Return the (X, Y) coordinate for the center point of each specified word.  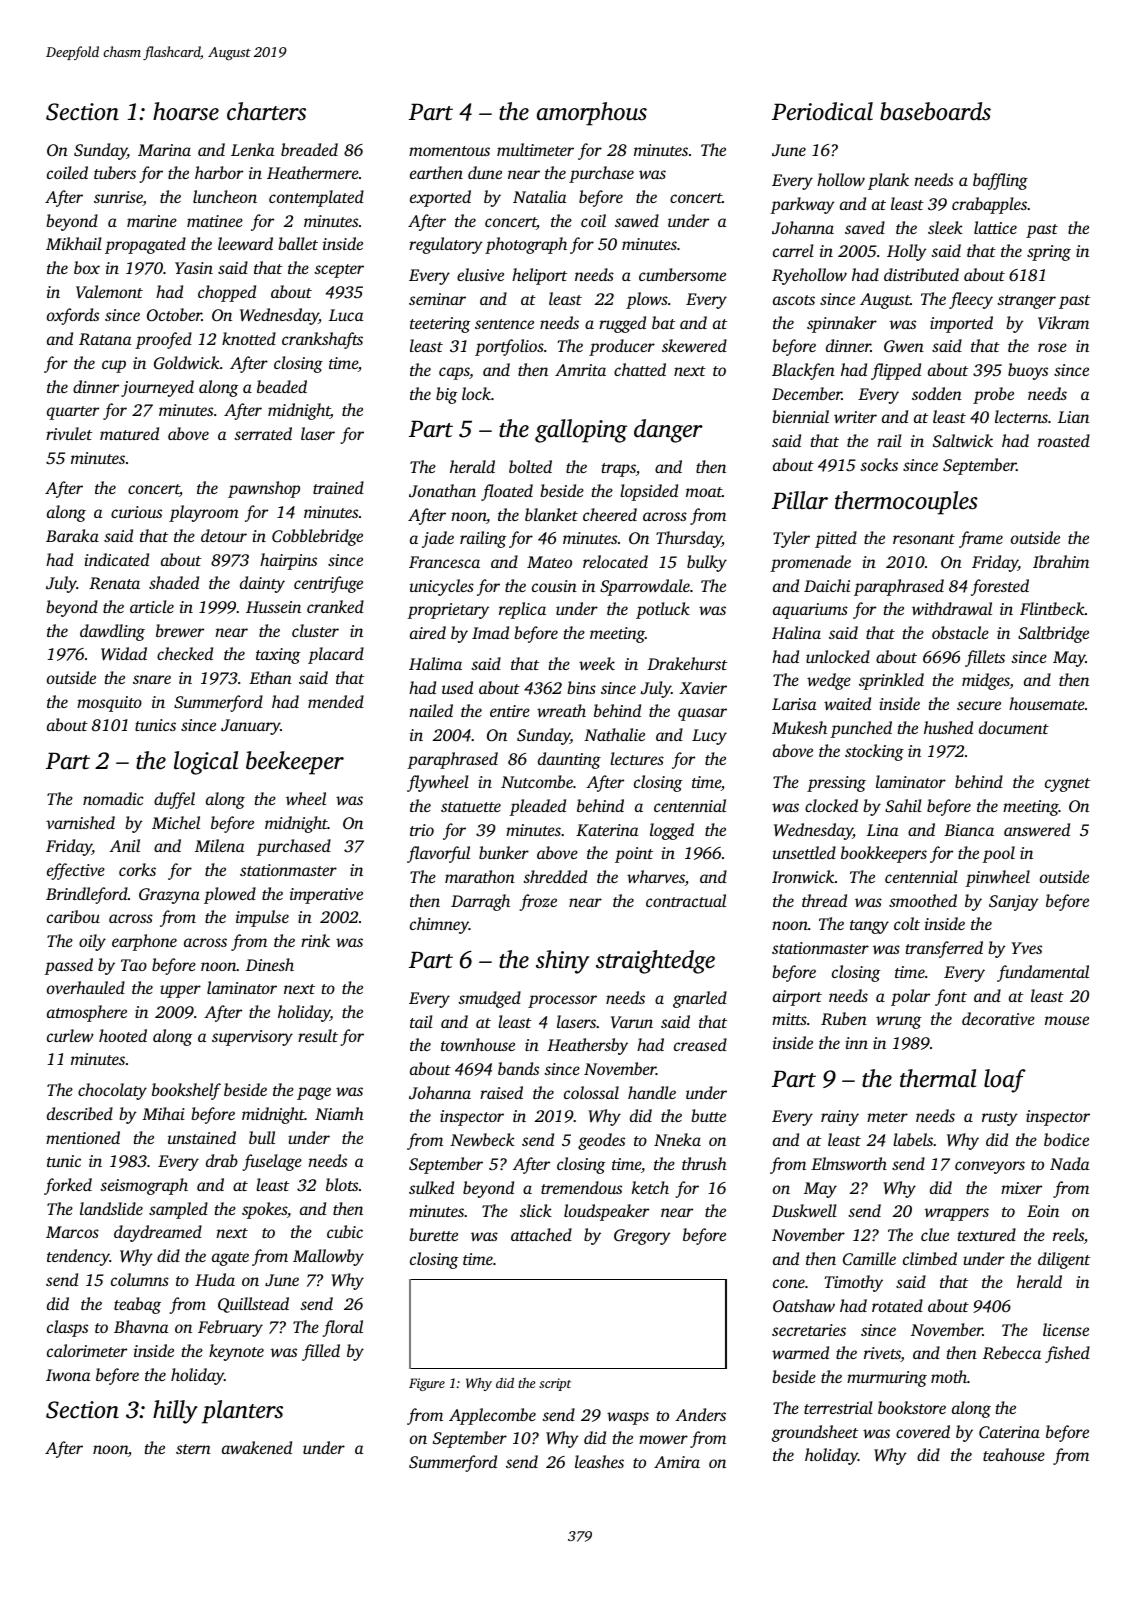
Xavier (703, 688)
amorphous (592, 114)
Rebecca (1012, 1353)
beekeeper (295, 763)
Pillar (800, 500)
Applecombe (492, 1416)
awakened (257, 1447)
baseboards (935, 111)
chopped (227, 293)
